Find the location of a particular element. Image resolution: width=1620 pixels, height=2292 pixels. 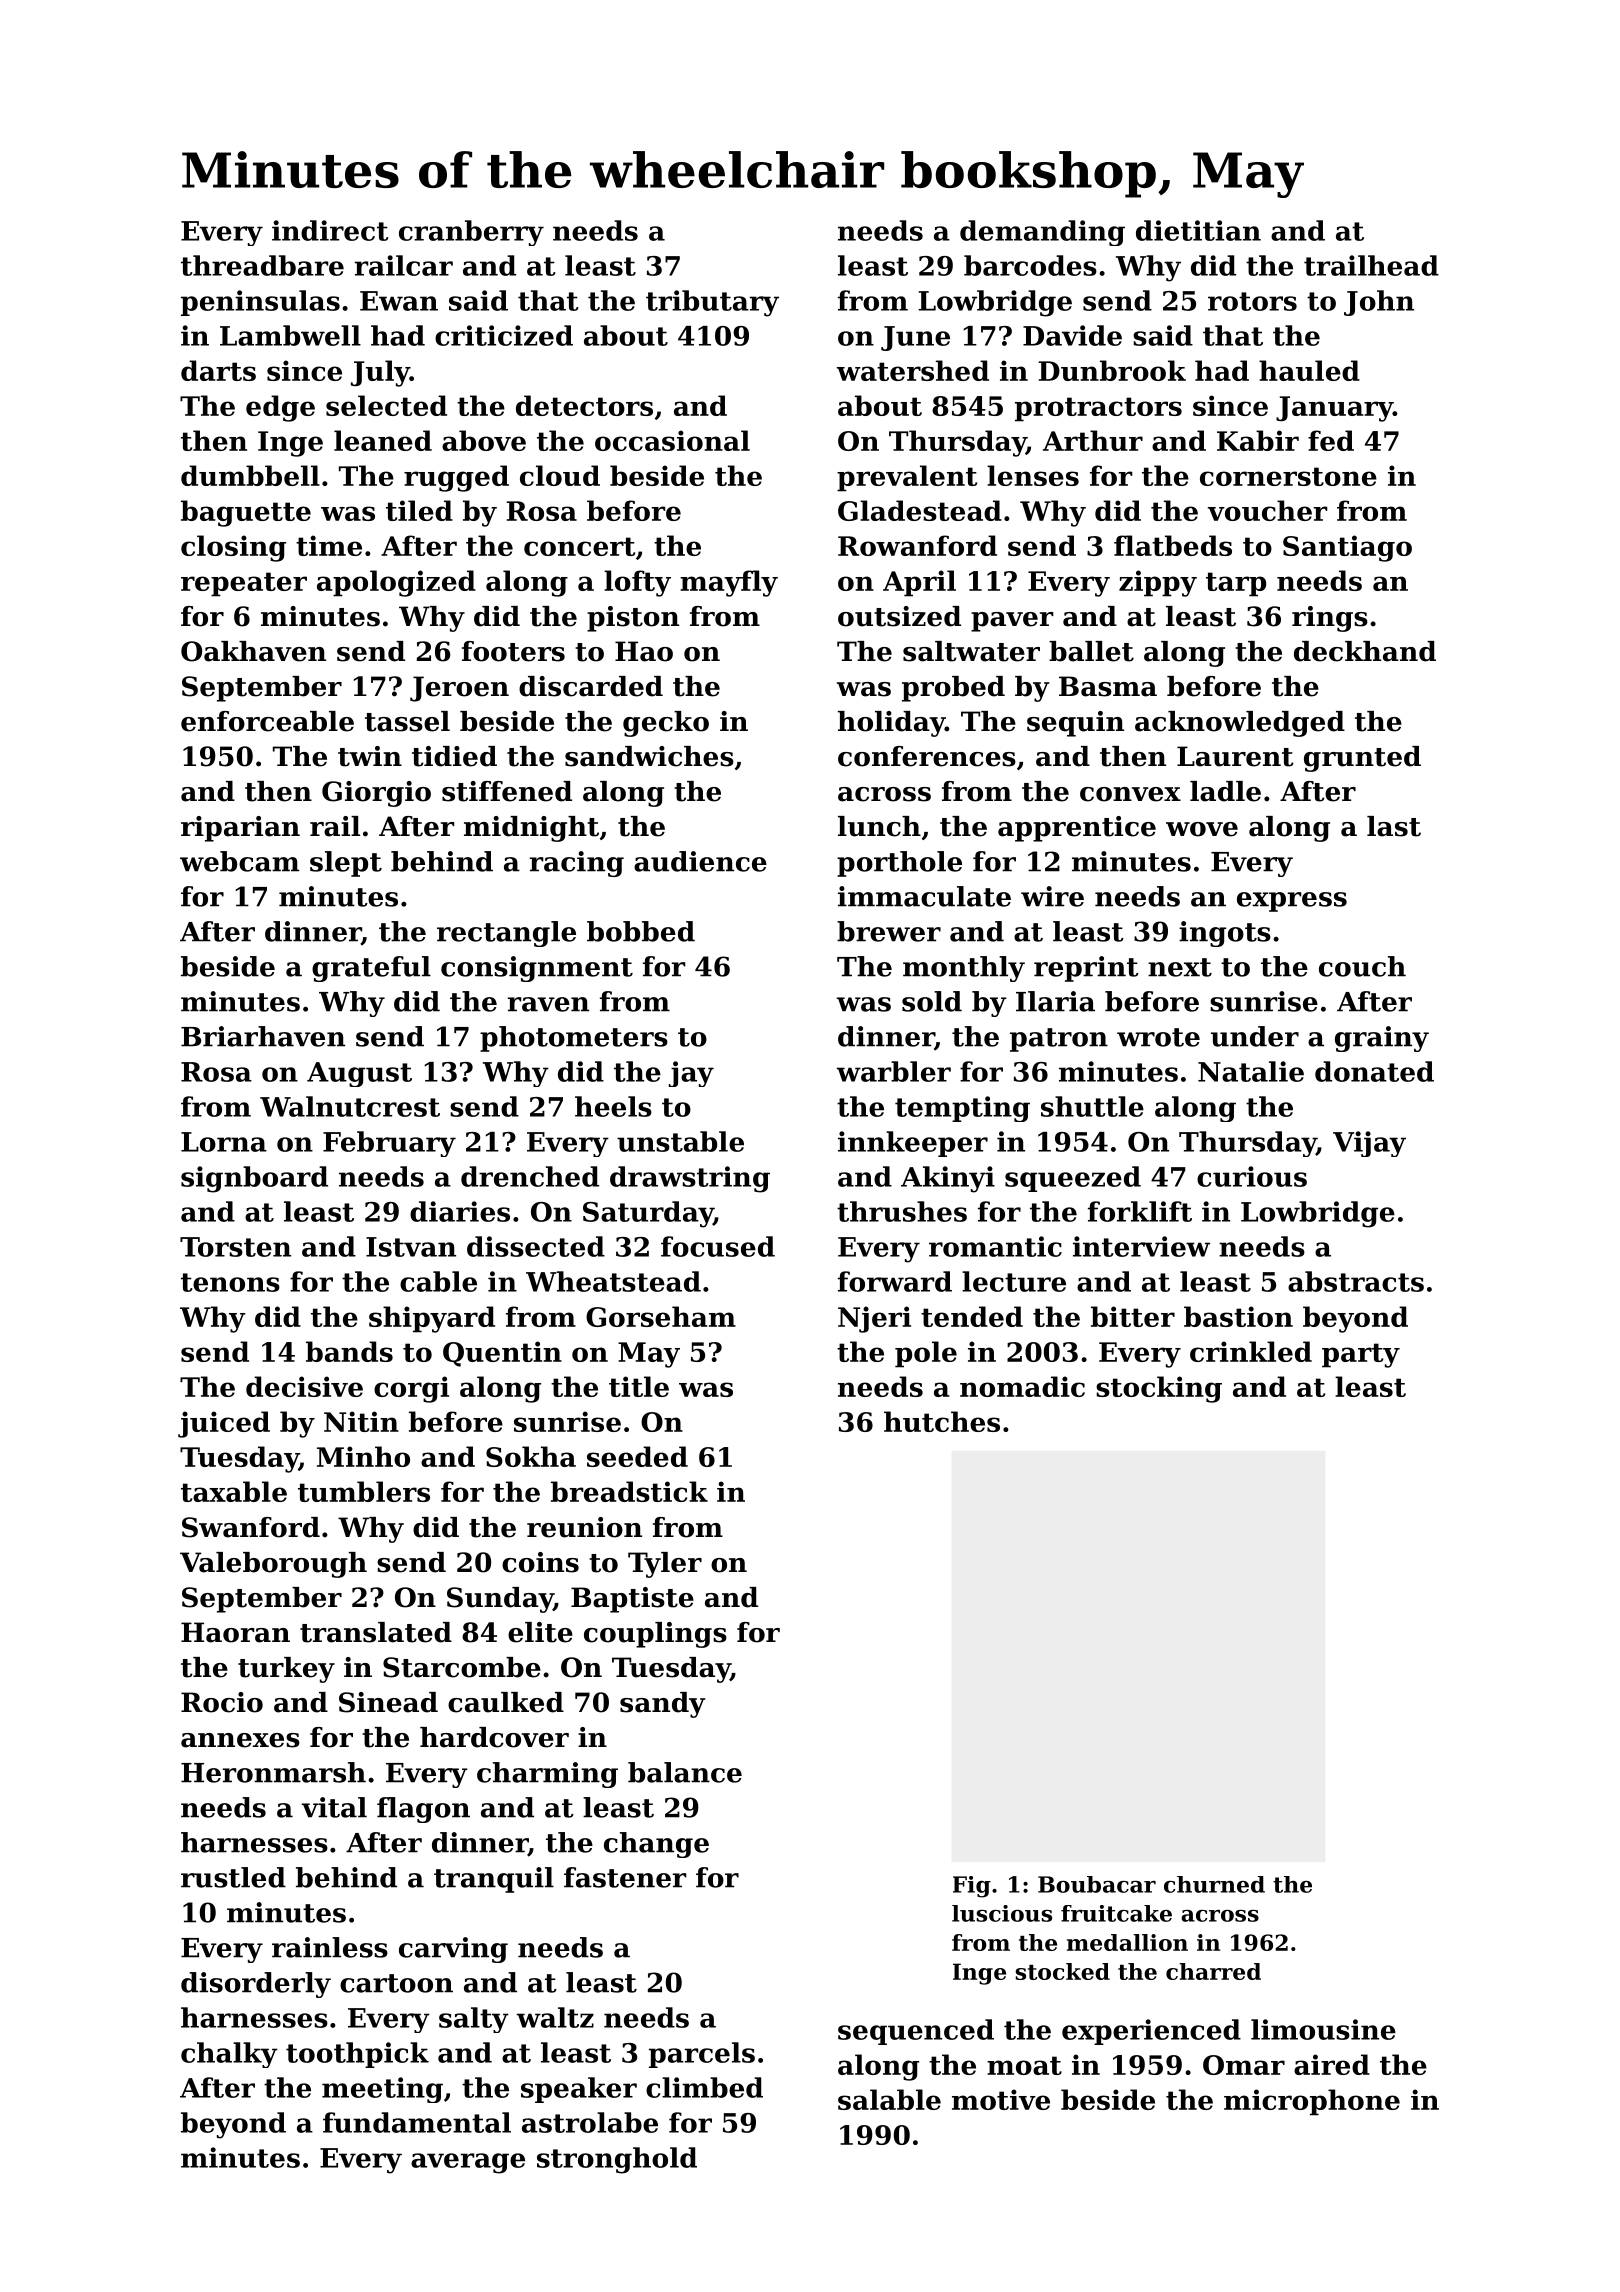

Ewan is located at coordinates (399, 301).
